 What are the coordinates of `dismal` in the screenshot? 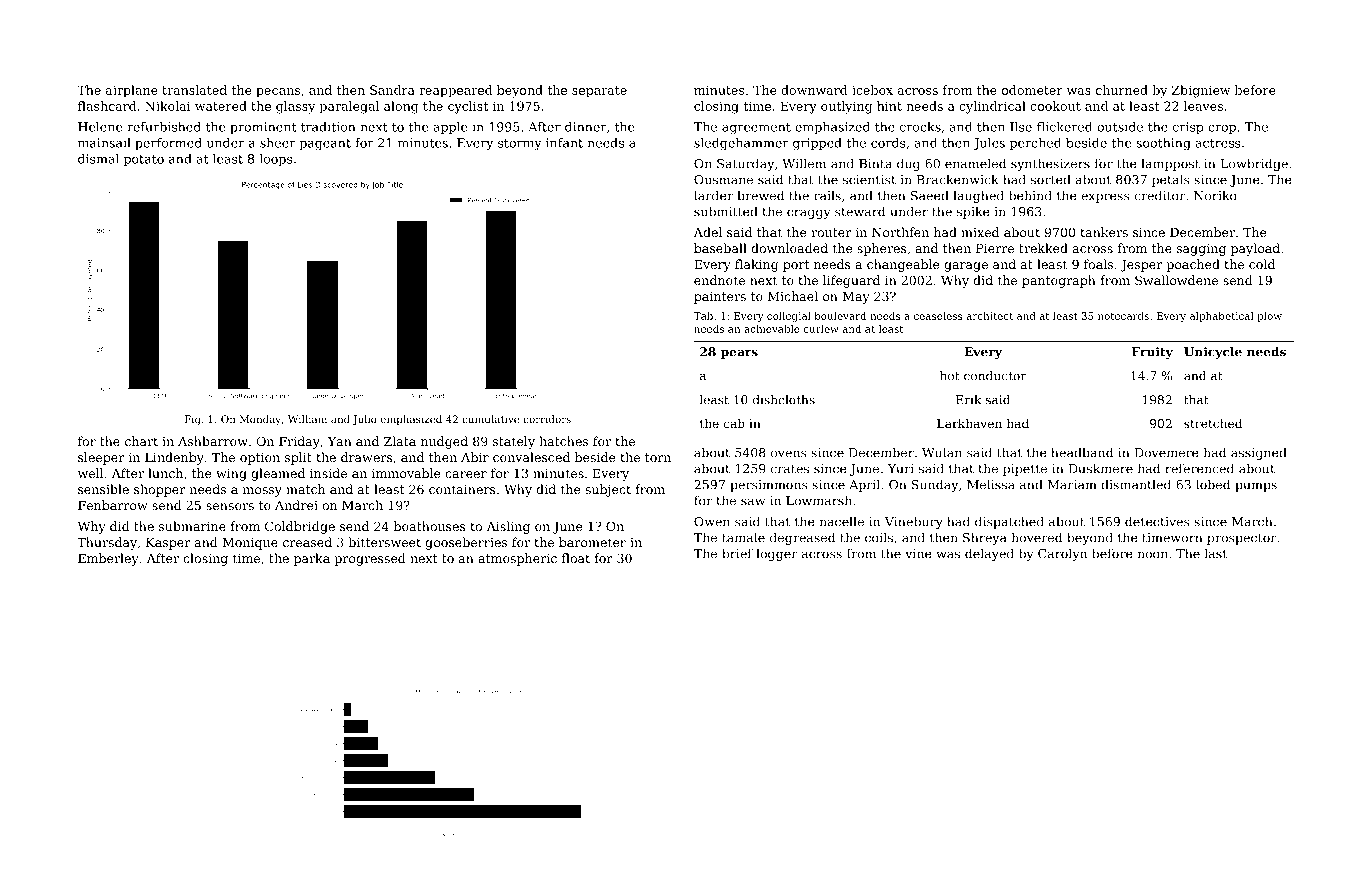 It's located at (98, 159).
